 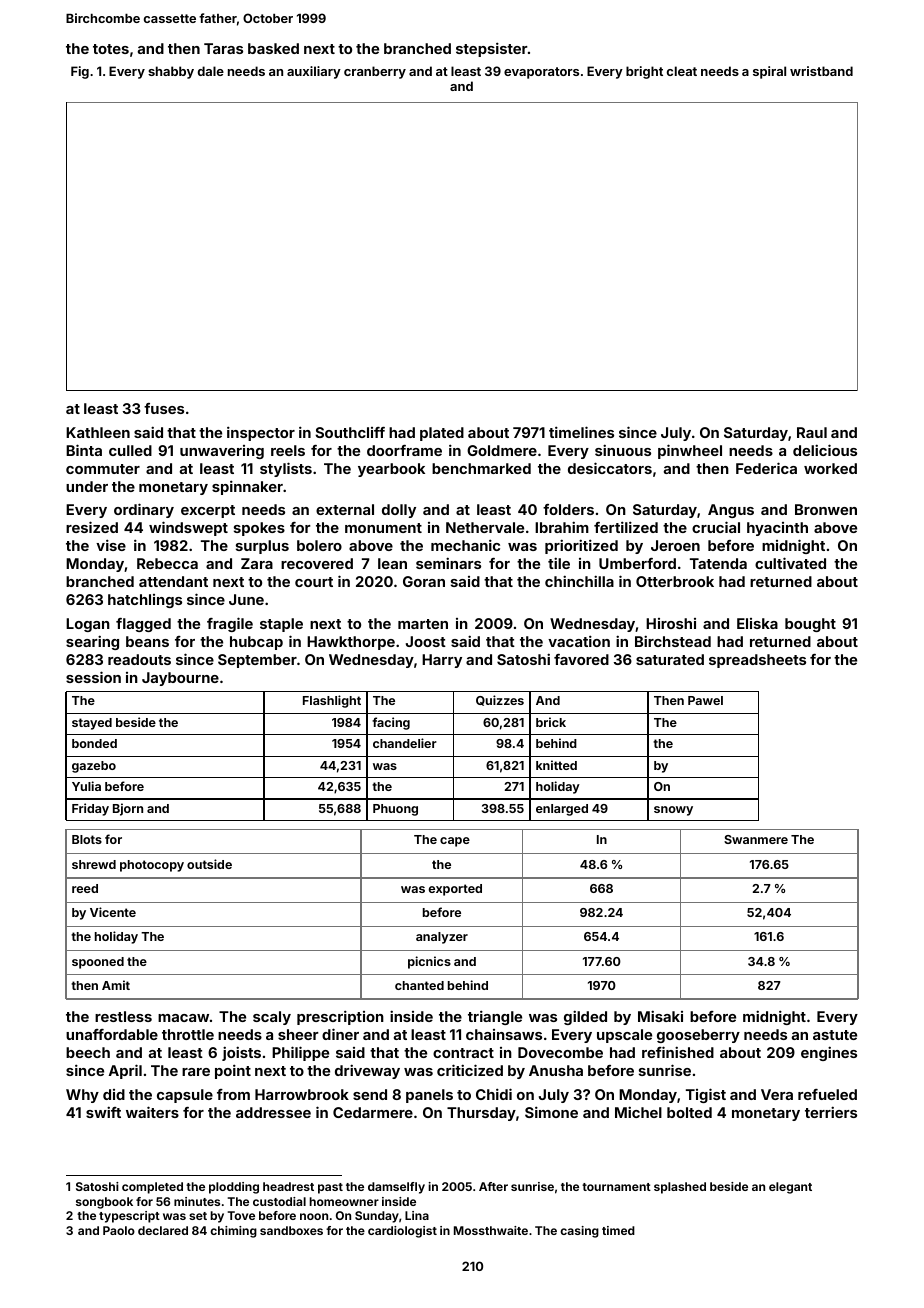 What do you see at coordinates (835, 1035) in the screenshot?
I see `astute` at bounding box center [835, 1035].
